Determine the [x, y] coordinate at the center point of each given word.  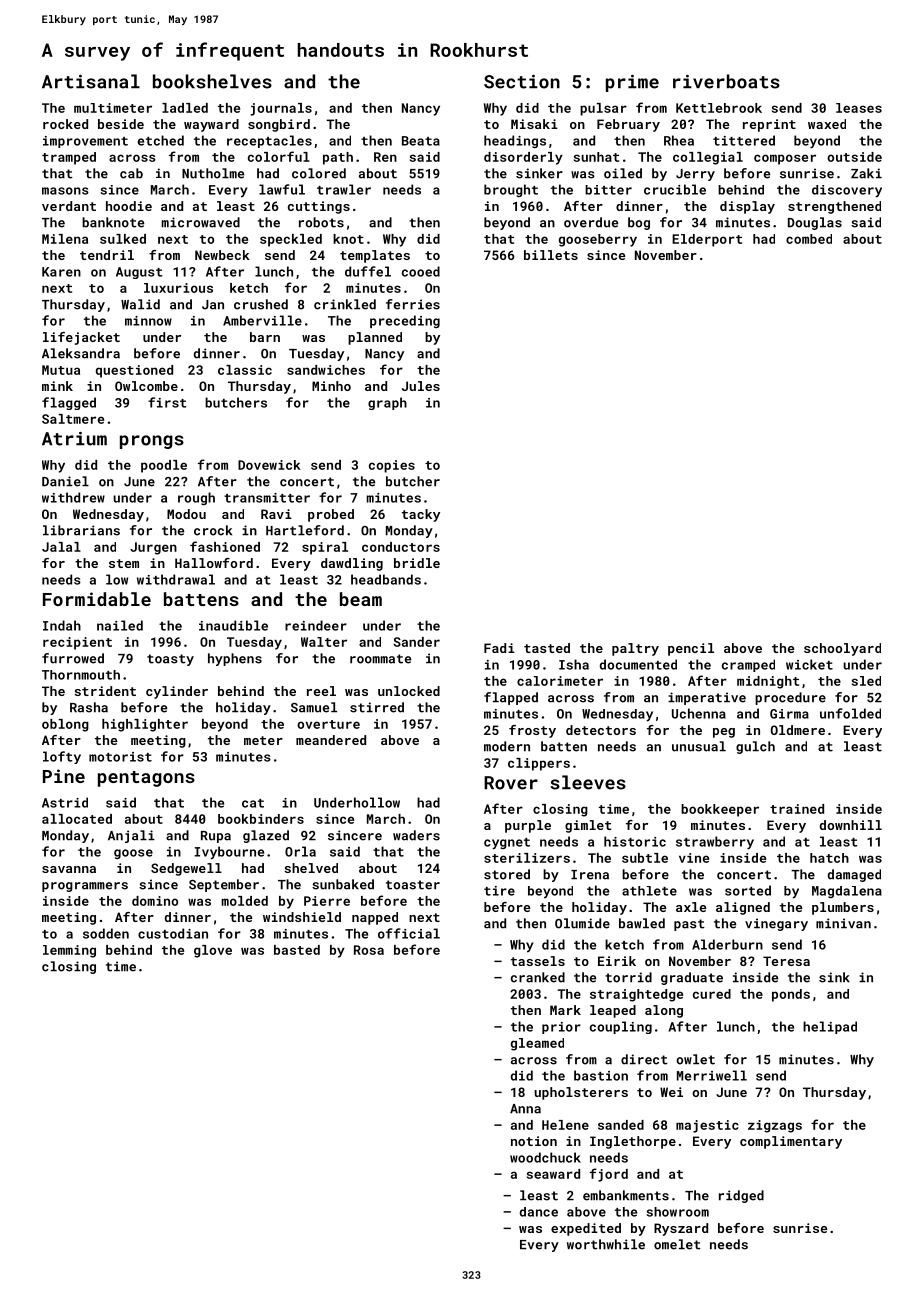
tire [499, 891]
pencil [691, 649]
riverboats [726, 81]
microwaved [200, 222]
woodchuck [545, 1157]
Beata [421, 141]
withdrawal [176, 579]
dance [539, 1212]
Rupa [216, 837]
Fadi [499, 648]
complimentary [791, 1142]
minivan [843, 923]
